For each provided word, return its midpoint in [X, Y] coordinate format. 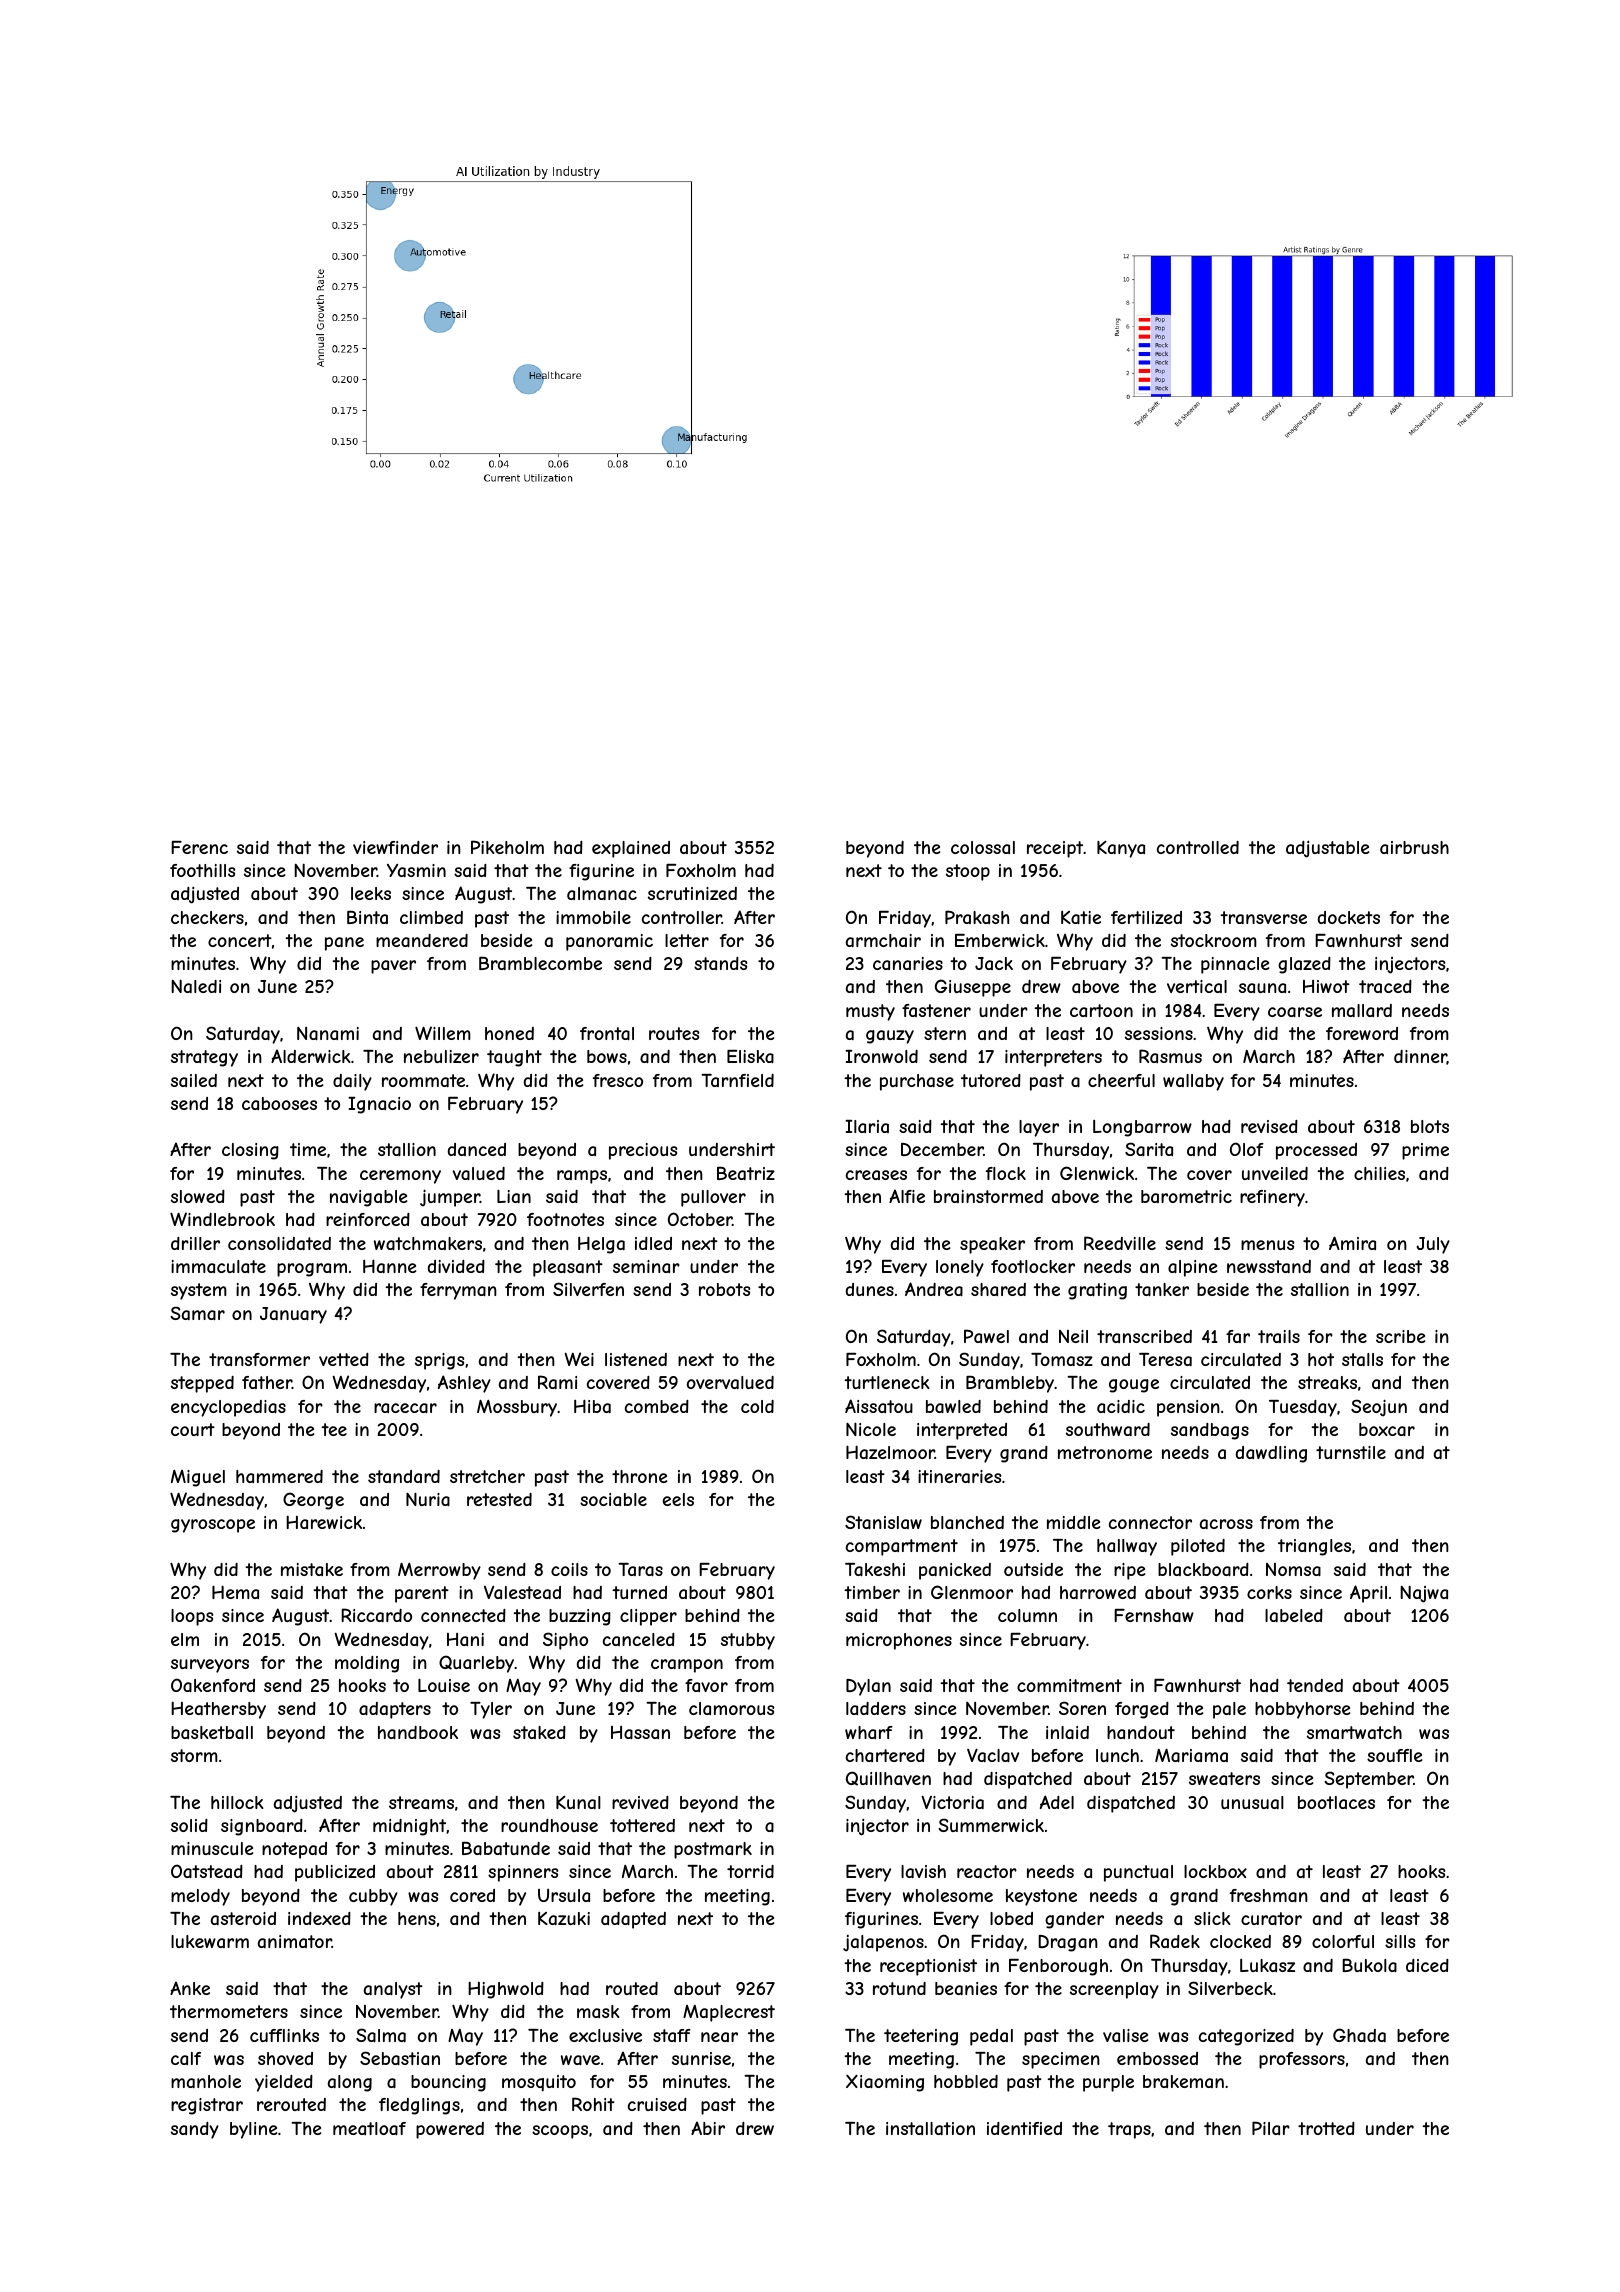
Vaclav [993, 1755]
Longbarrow [1142, 1128]
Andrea [934, 1289]
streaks [1327, 1382]
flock [1006, 1173]
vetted [344, 1359]
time [308, 1149]
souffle [1394, 1755]
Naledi [196, 986]
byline [253, 2130]
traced [1385, 986]
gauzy [890, 1037]
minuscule [212, 1848]
